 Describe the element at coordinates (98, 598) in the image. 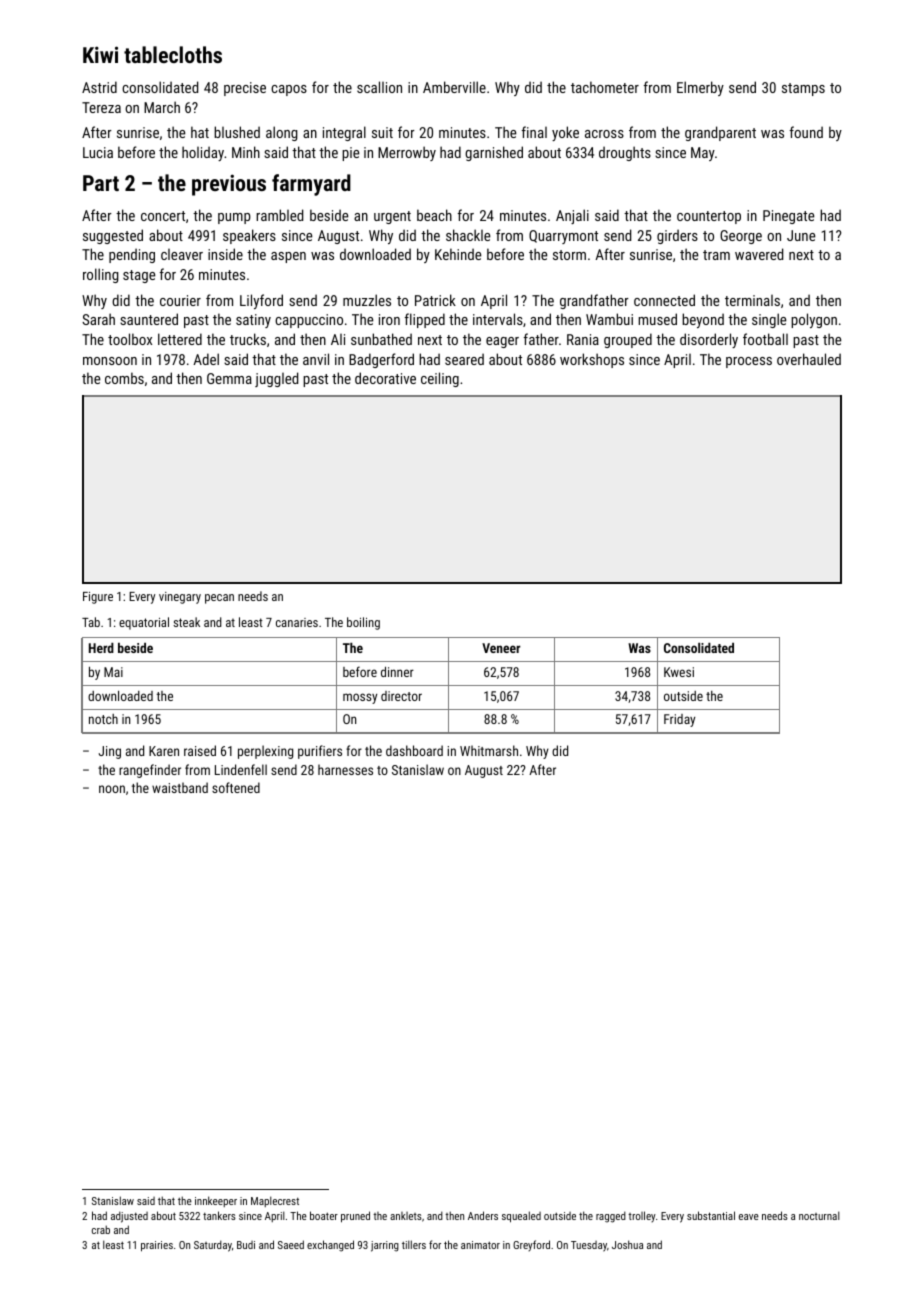

I see `Figure` at that location.
